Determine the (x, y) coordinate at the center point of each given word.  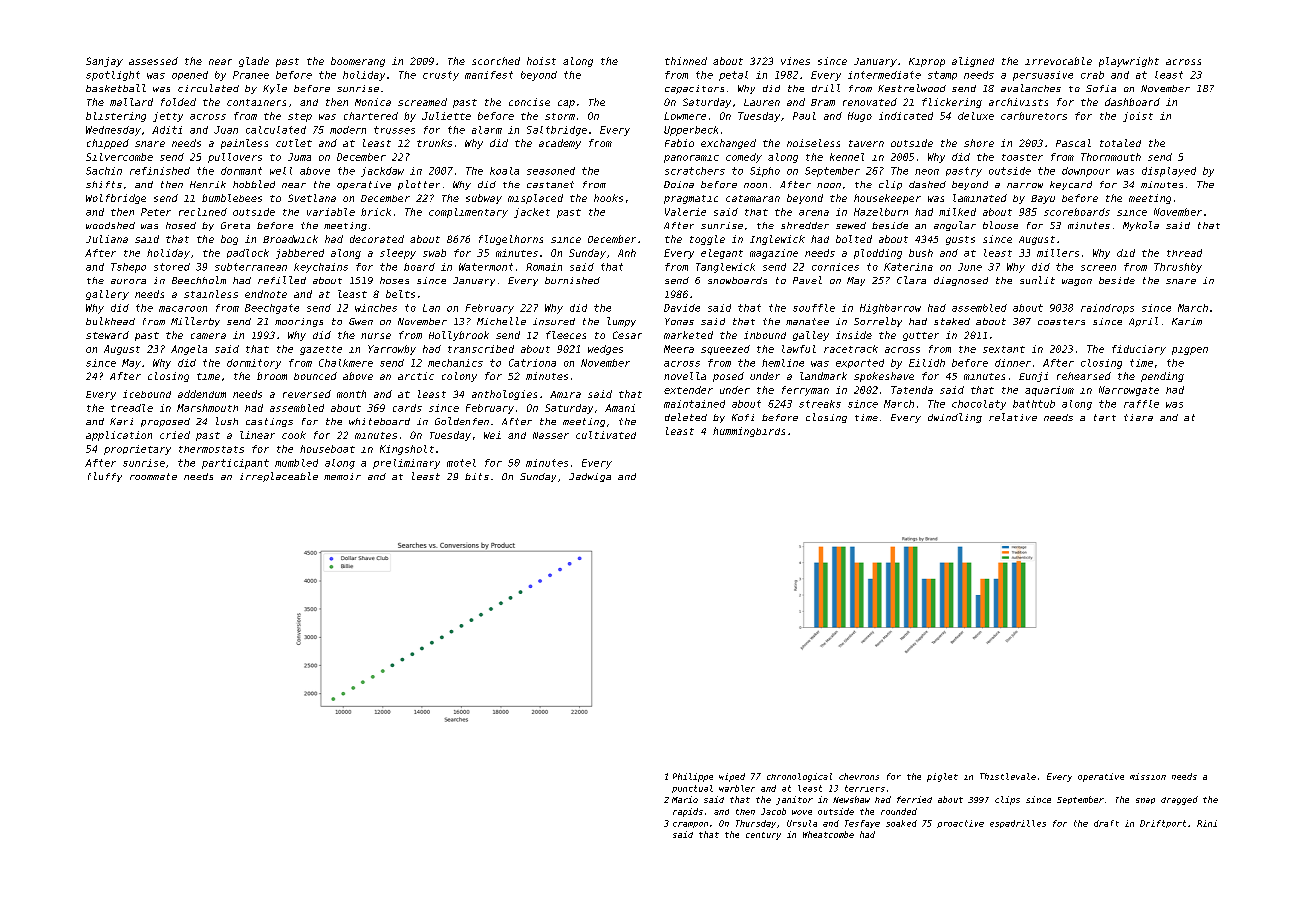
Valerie (685, 212)
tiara (1138, 417)
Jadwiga (590, 477)
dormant (241, 171)
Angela (189, 350)
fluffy (105, 477)
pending (1162, 377)
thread (1184, 253)
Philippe (693, 777)
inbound (765, 335)
